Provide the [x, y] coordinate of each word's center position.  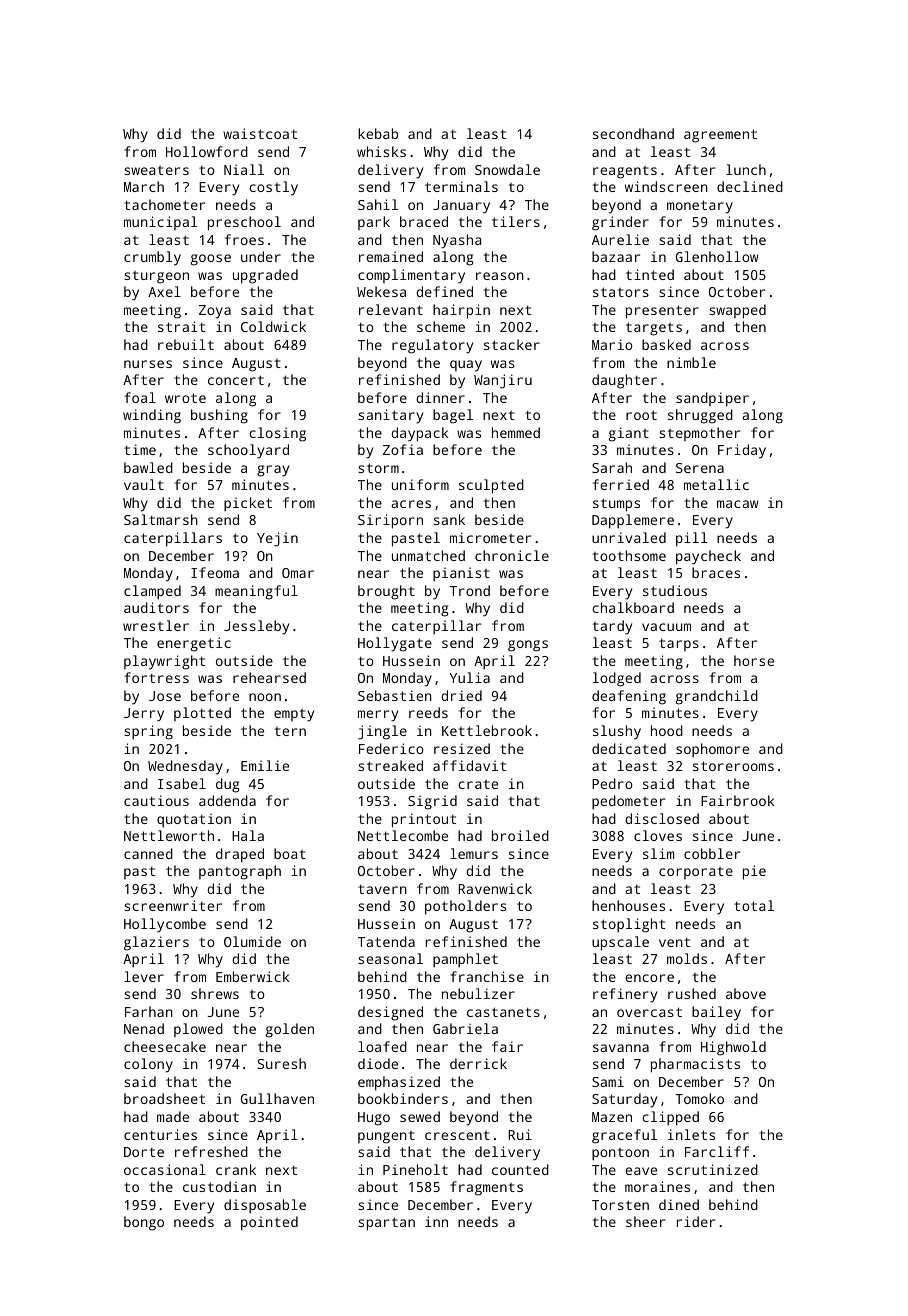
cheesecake [165, 1046]
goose [211, 260]
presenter [662, 312]
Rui [520, 1134]
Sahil [378, 204]
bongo [144, 1223]
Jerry [144, 715]
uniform [420, 484]
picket [248, 504]
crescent [457, 1135]
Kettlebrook [487, 730]
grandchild [717, 697]
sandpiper [712, 399]
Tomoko [699, 1098]
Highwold [733, 1048]
